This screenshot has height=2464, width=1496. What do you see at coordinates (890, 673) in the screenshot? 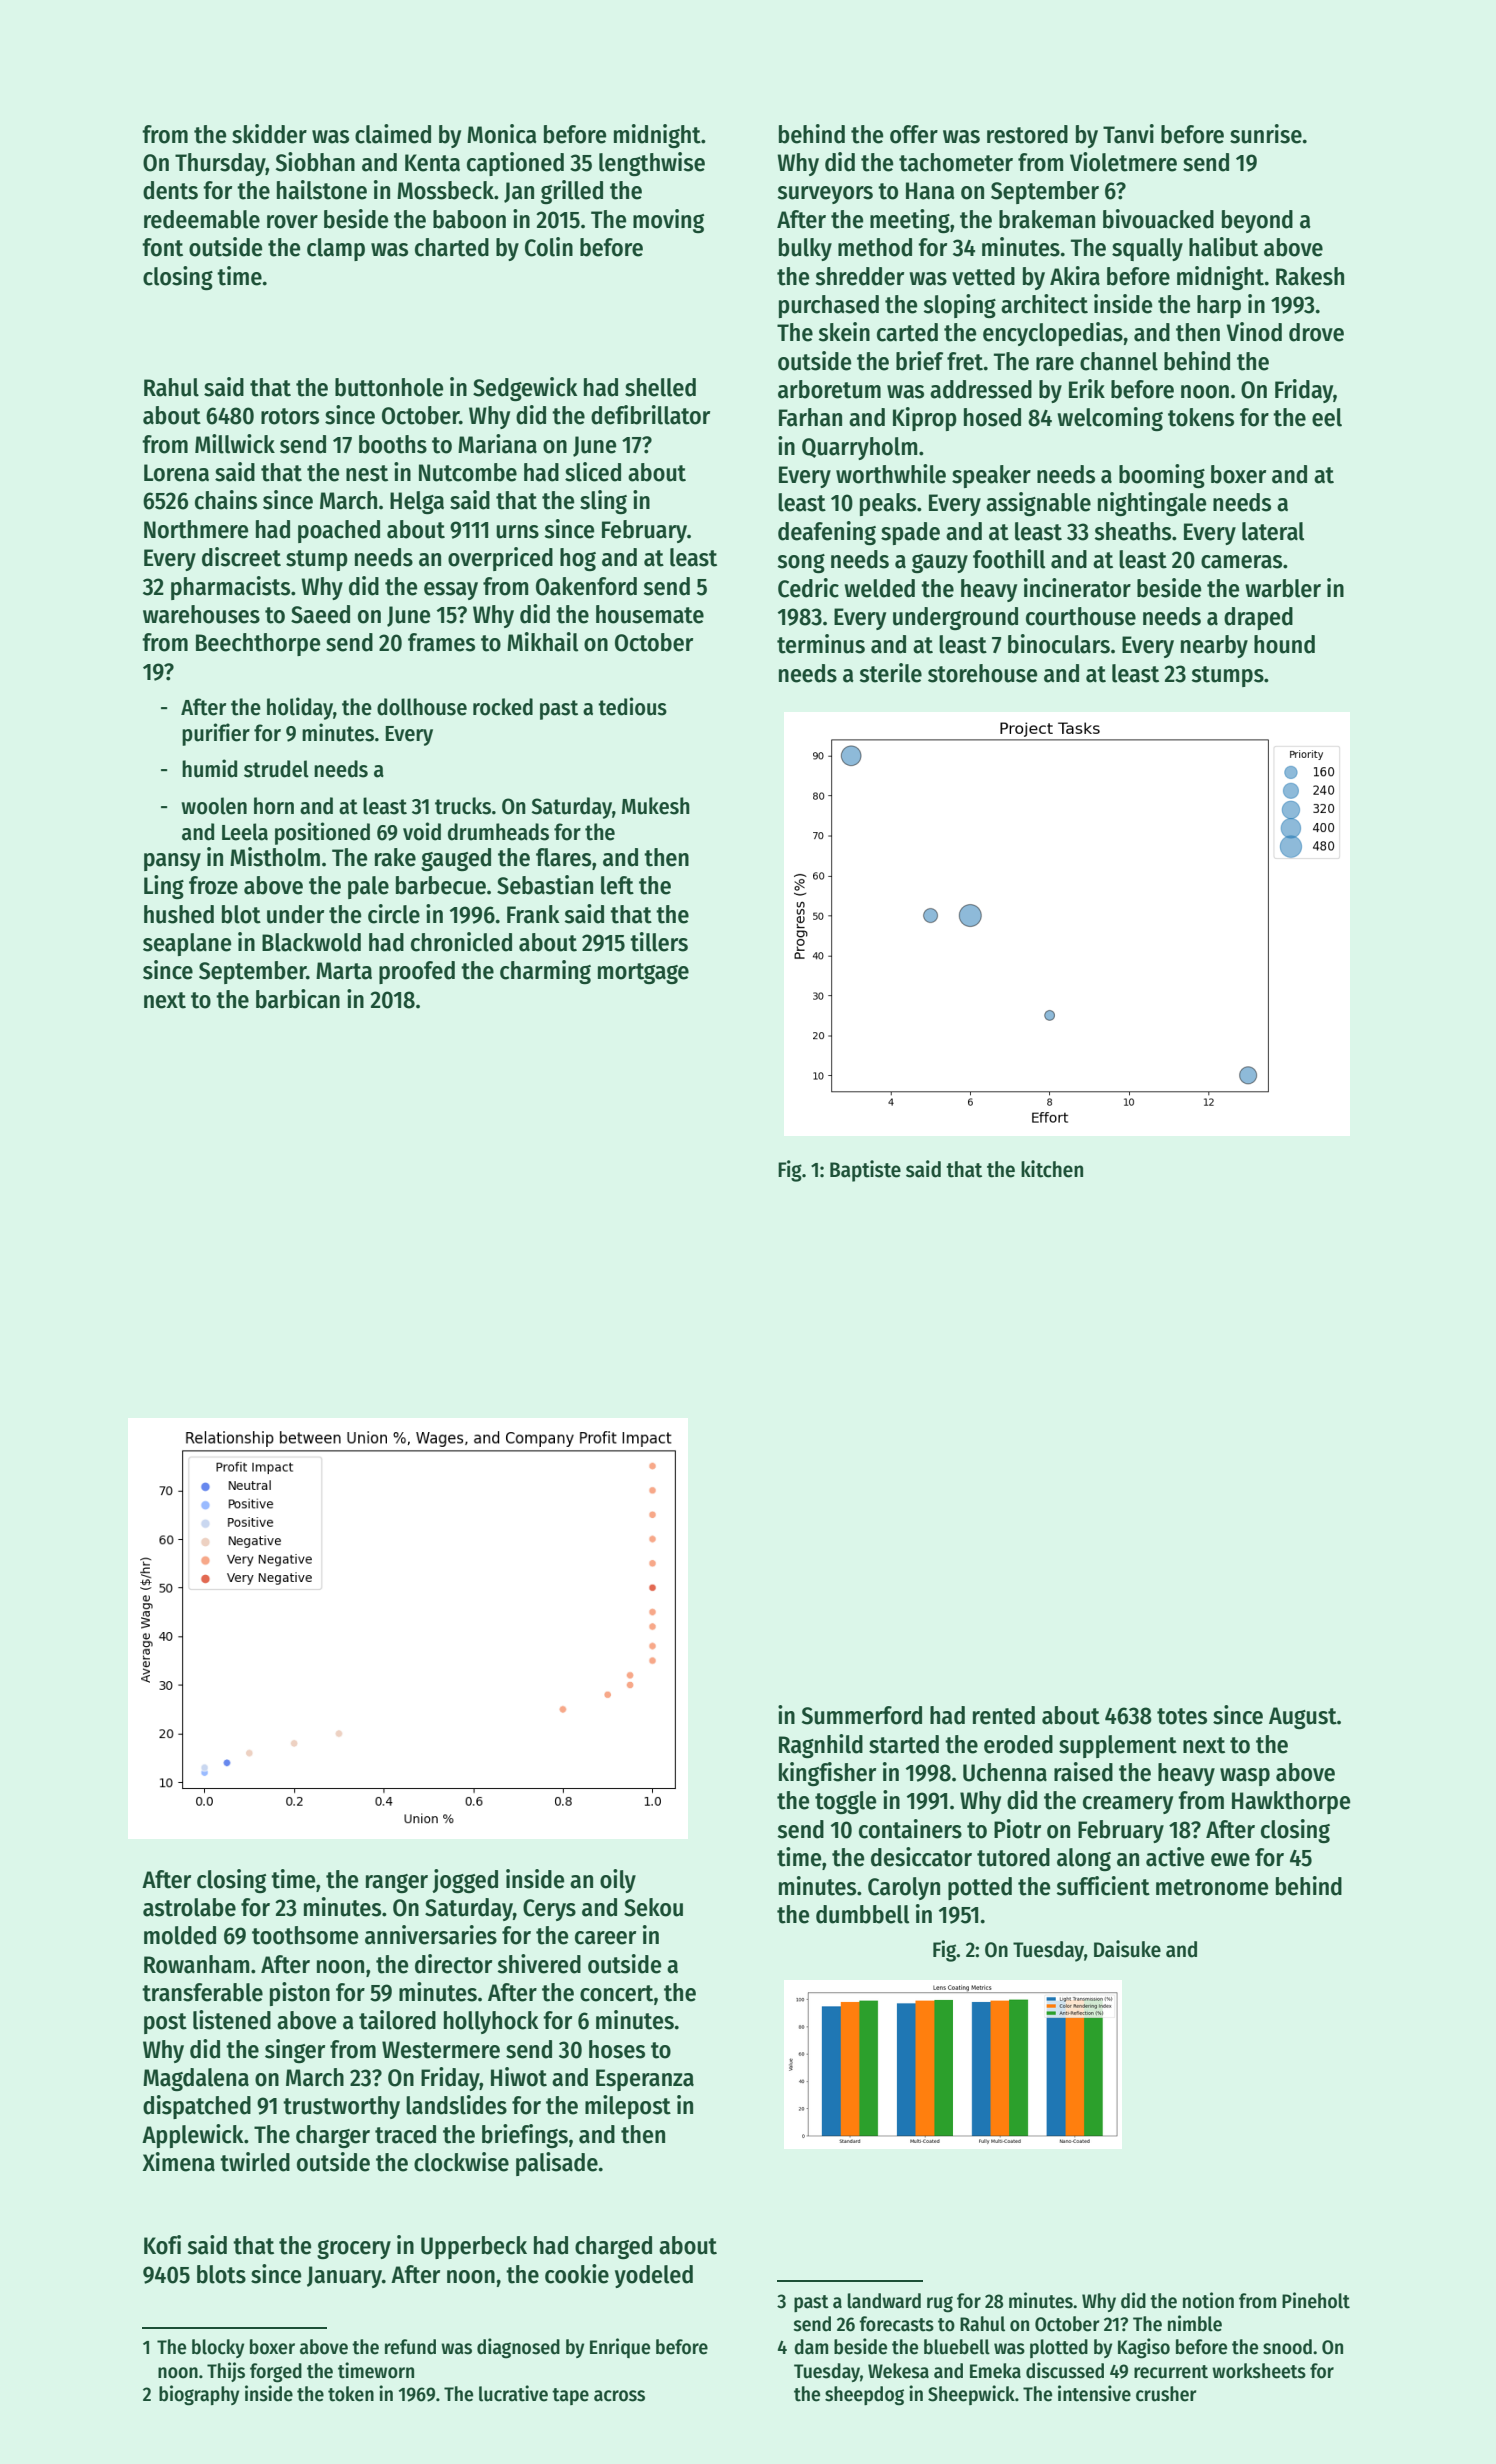
I see `sterile` at bounding box center [890, 673].
